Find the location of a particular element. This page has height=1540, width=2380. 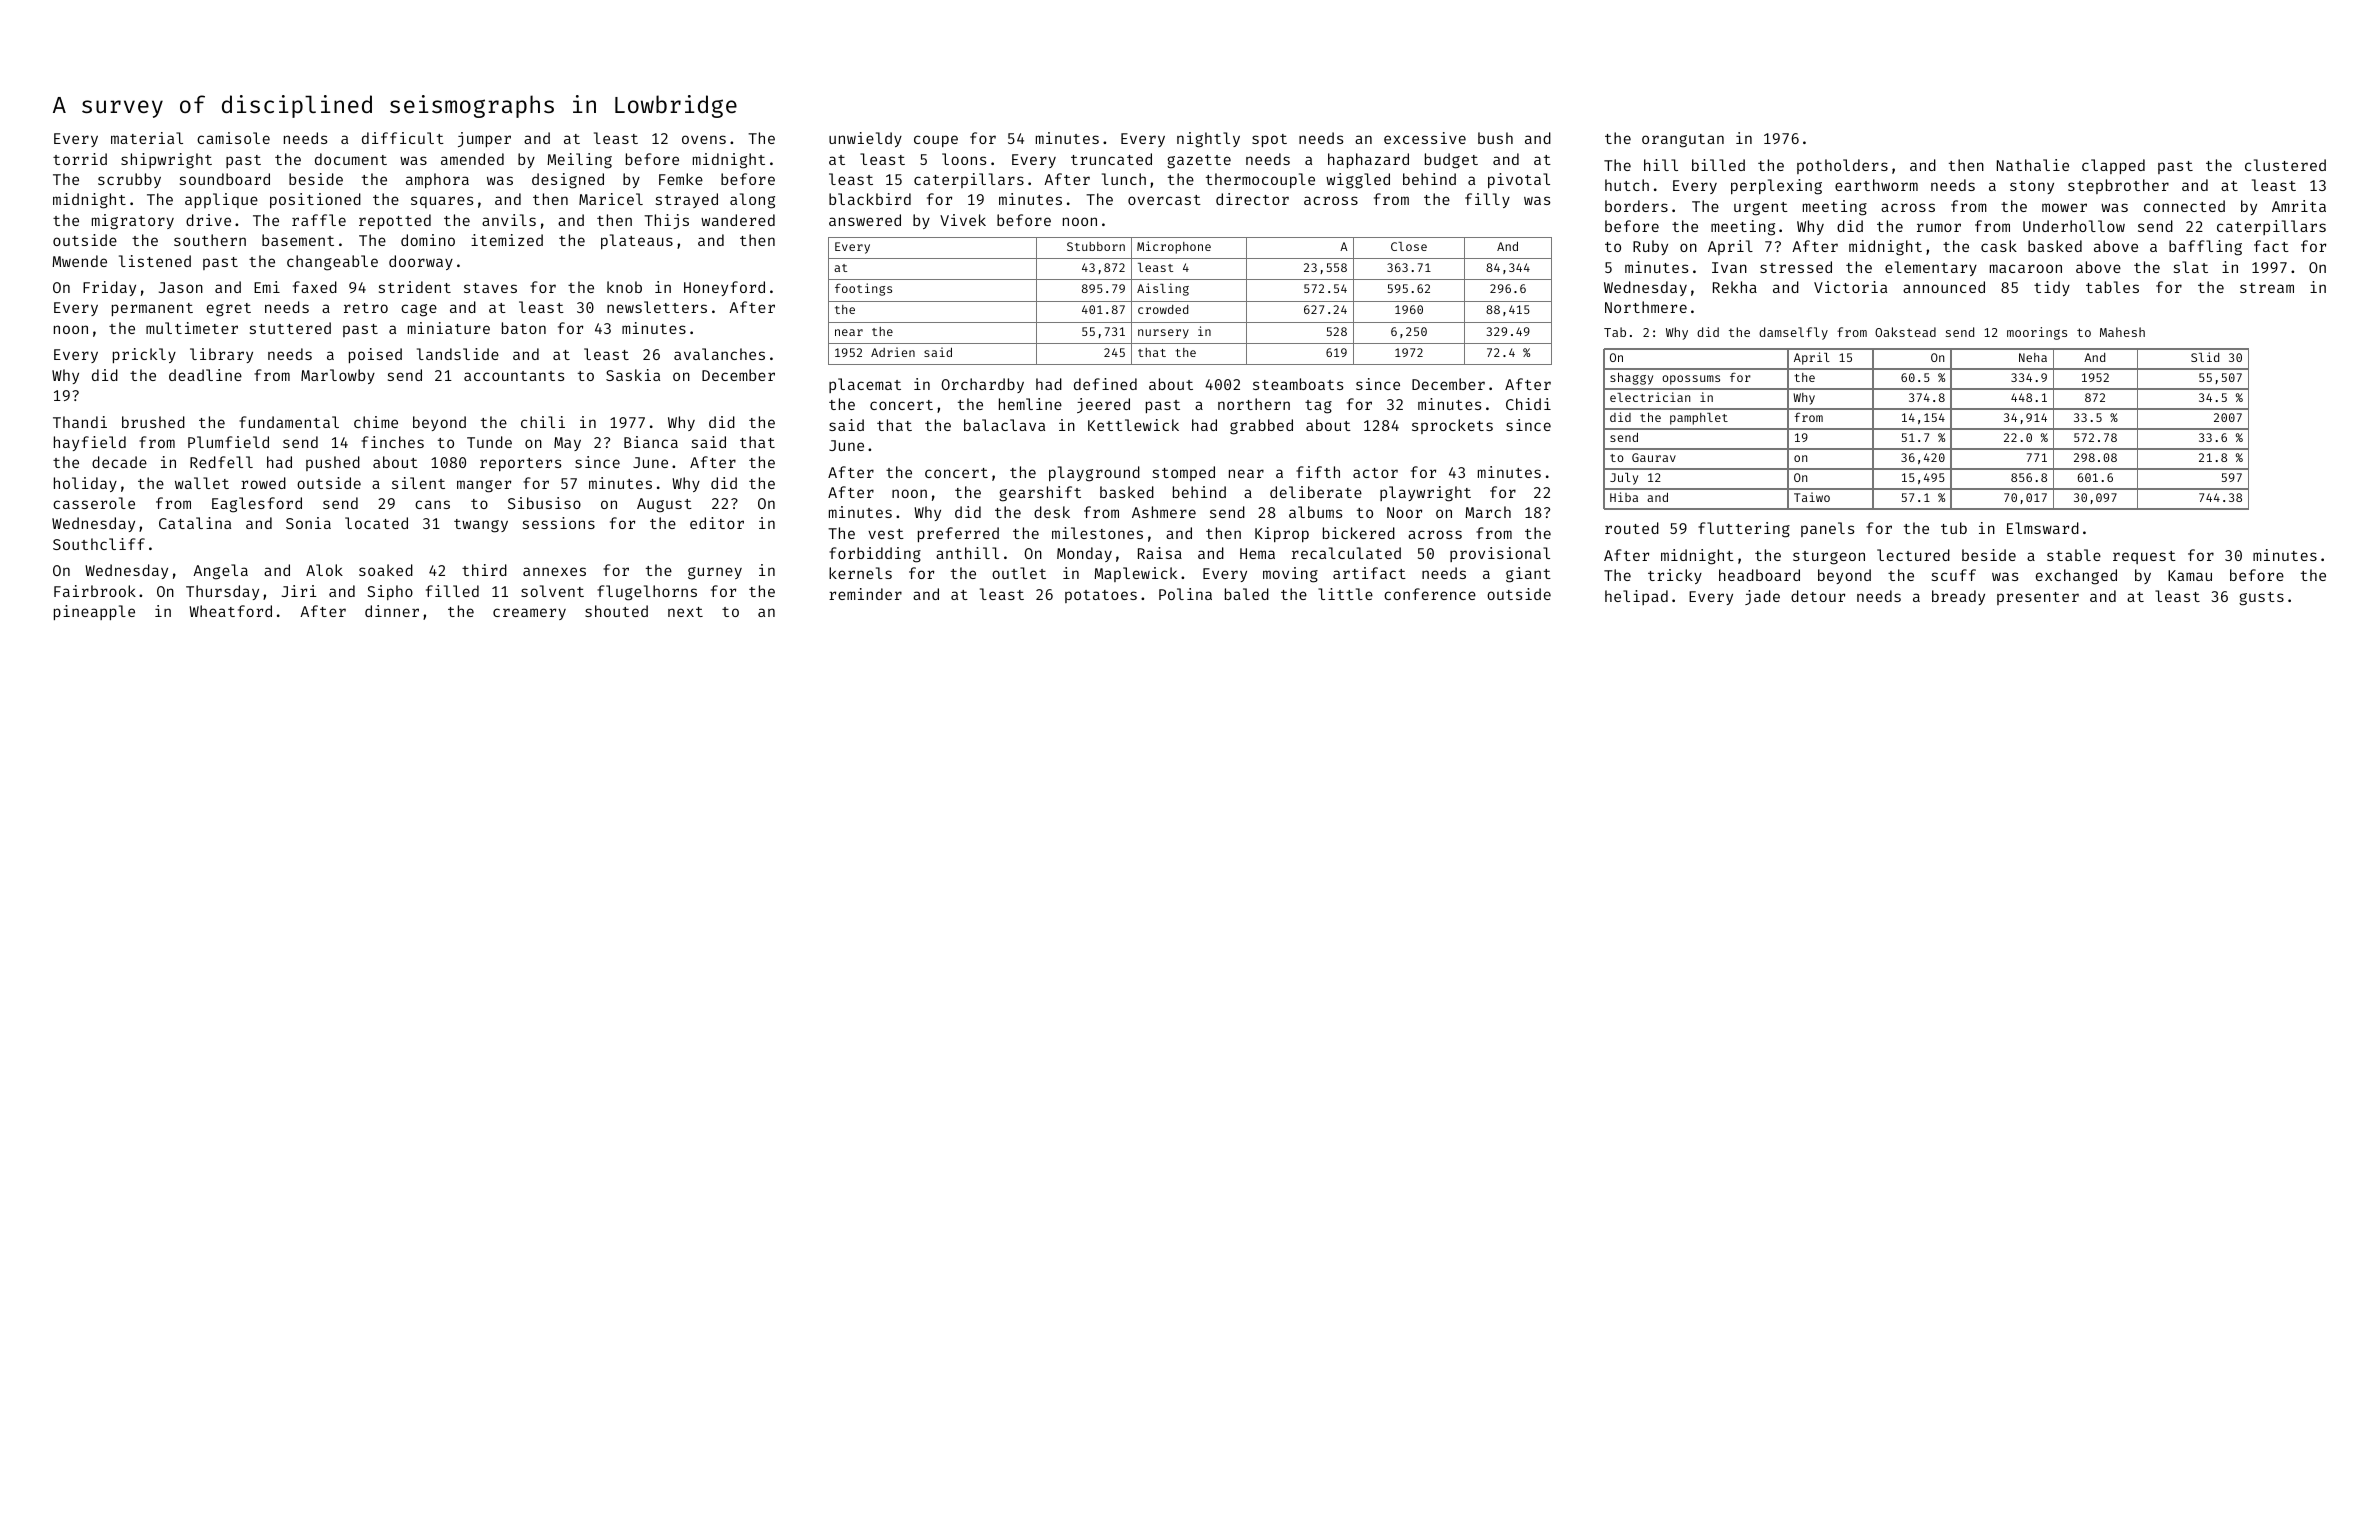

faxed is located at coordinates (315, 287).
